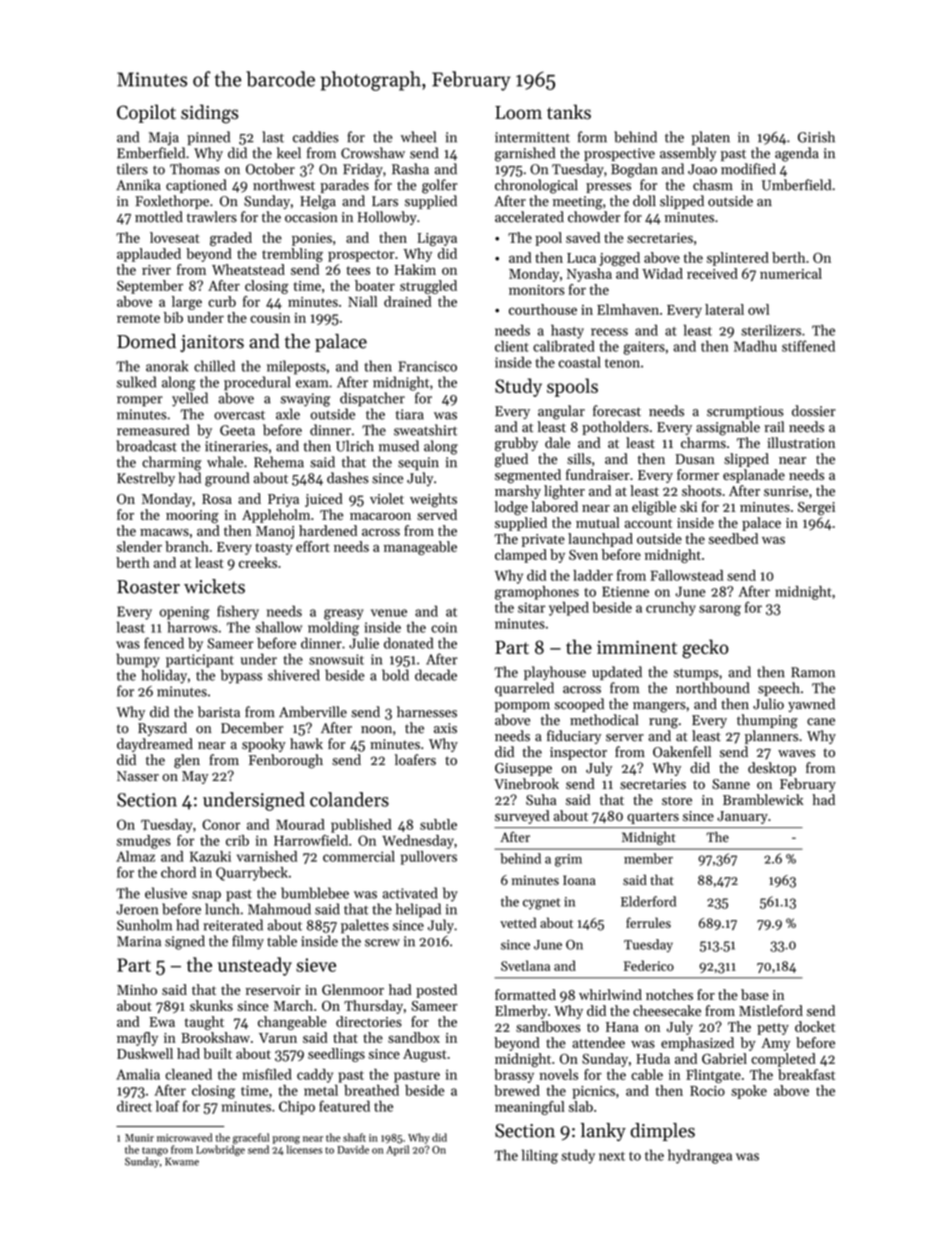  I want to click on Elmerby, so click(521, 1012).
